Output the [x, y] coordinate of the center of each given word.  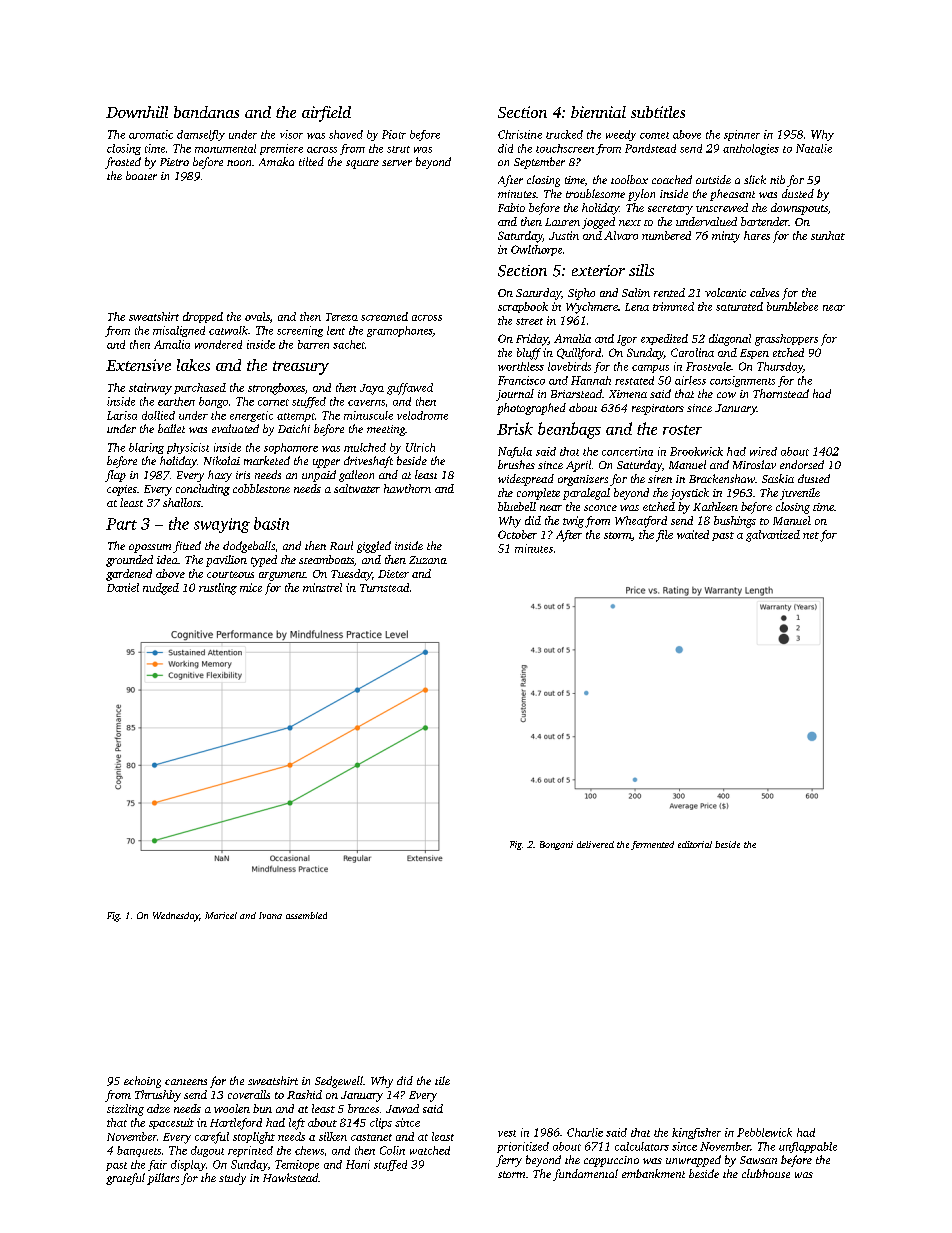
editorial [695, 844]
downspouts [799, 209]
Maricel [221, 915]
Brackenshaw [722, 478]
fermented [652, 845]
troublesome [595, 193]
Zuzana [428, 560]
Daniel [123, 587]
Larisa [122, 415]
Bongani [556, 845]
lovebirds [569, 366]
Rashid [304, 1094]
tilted [311, 161]
